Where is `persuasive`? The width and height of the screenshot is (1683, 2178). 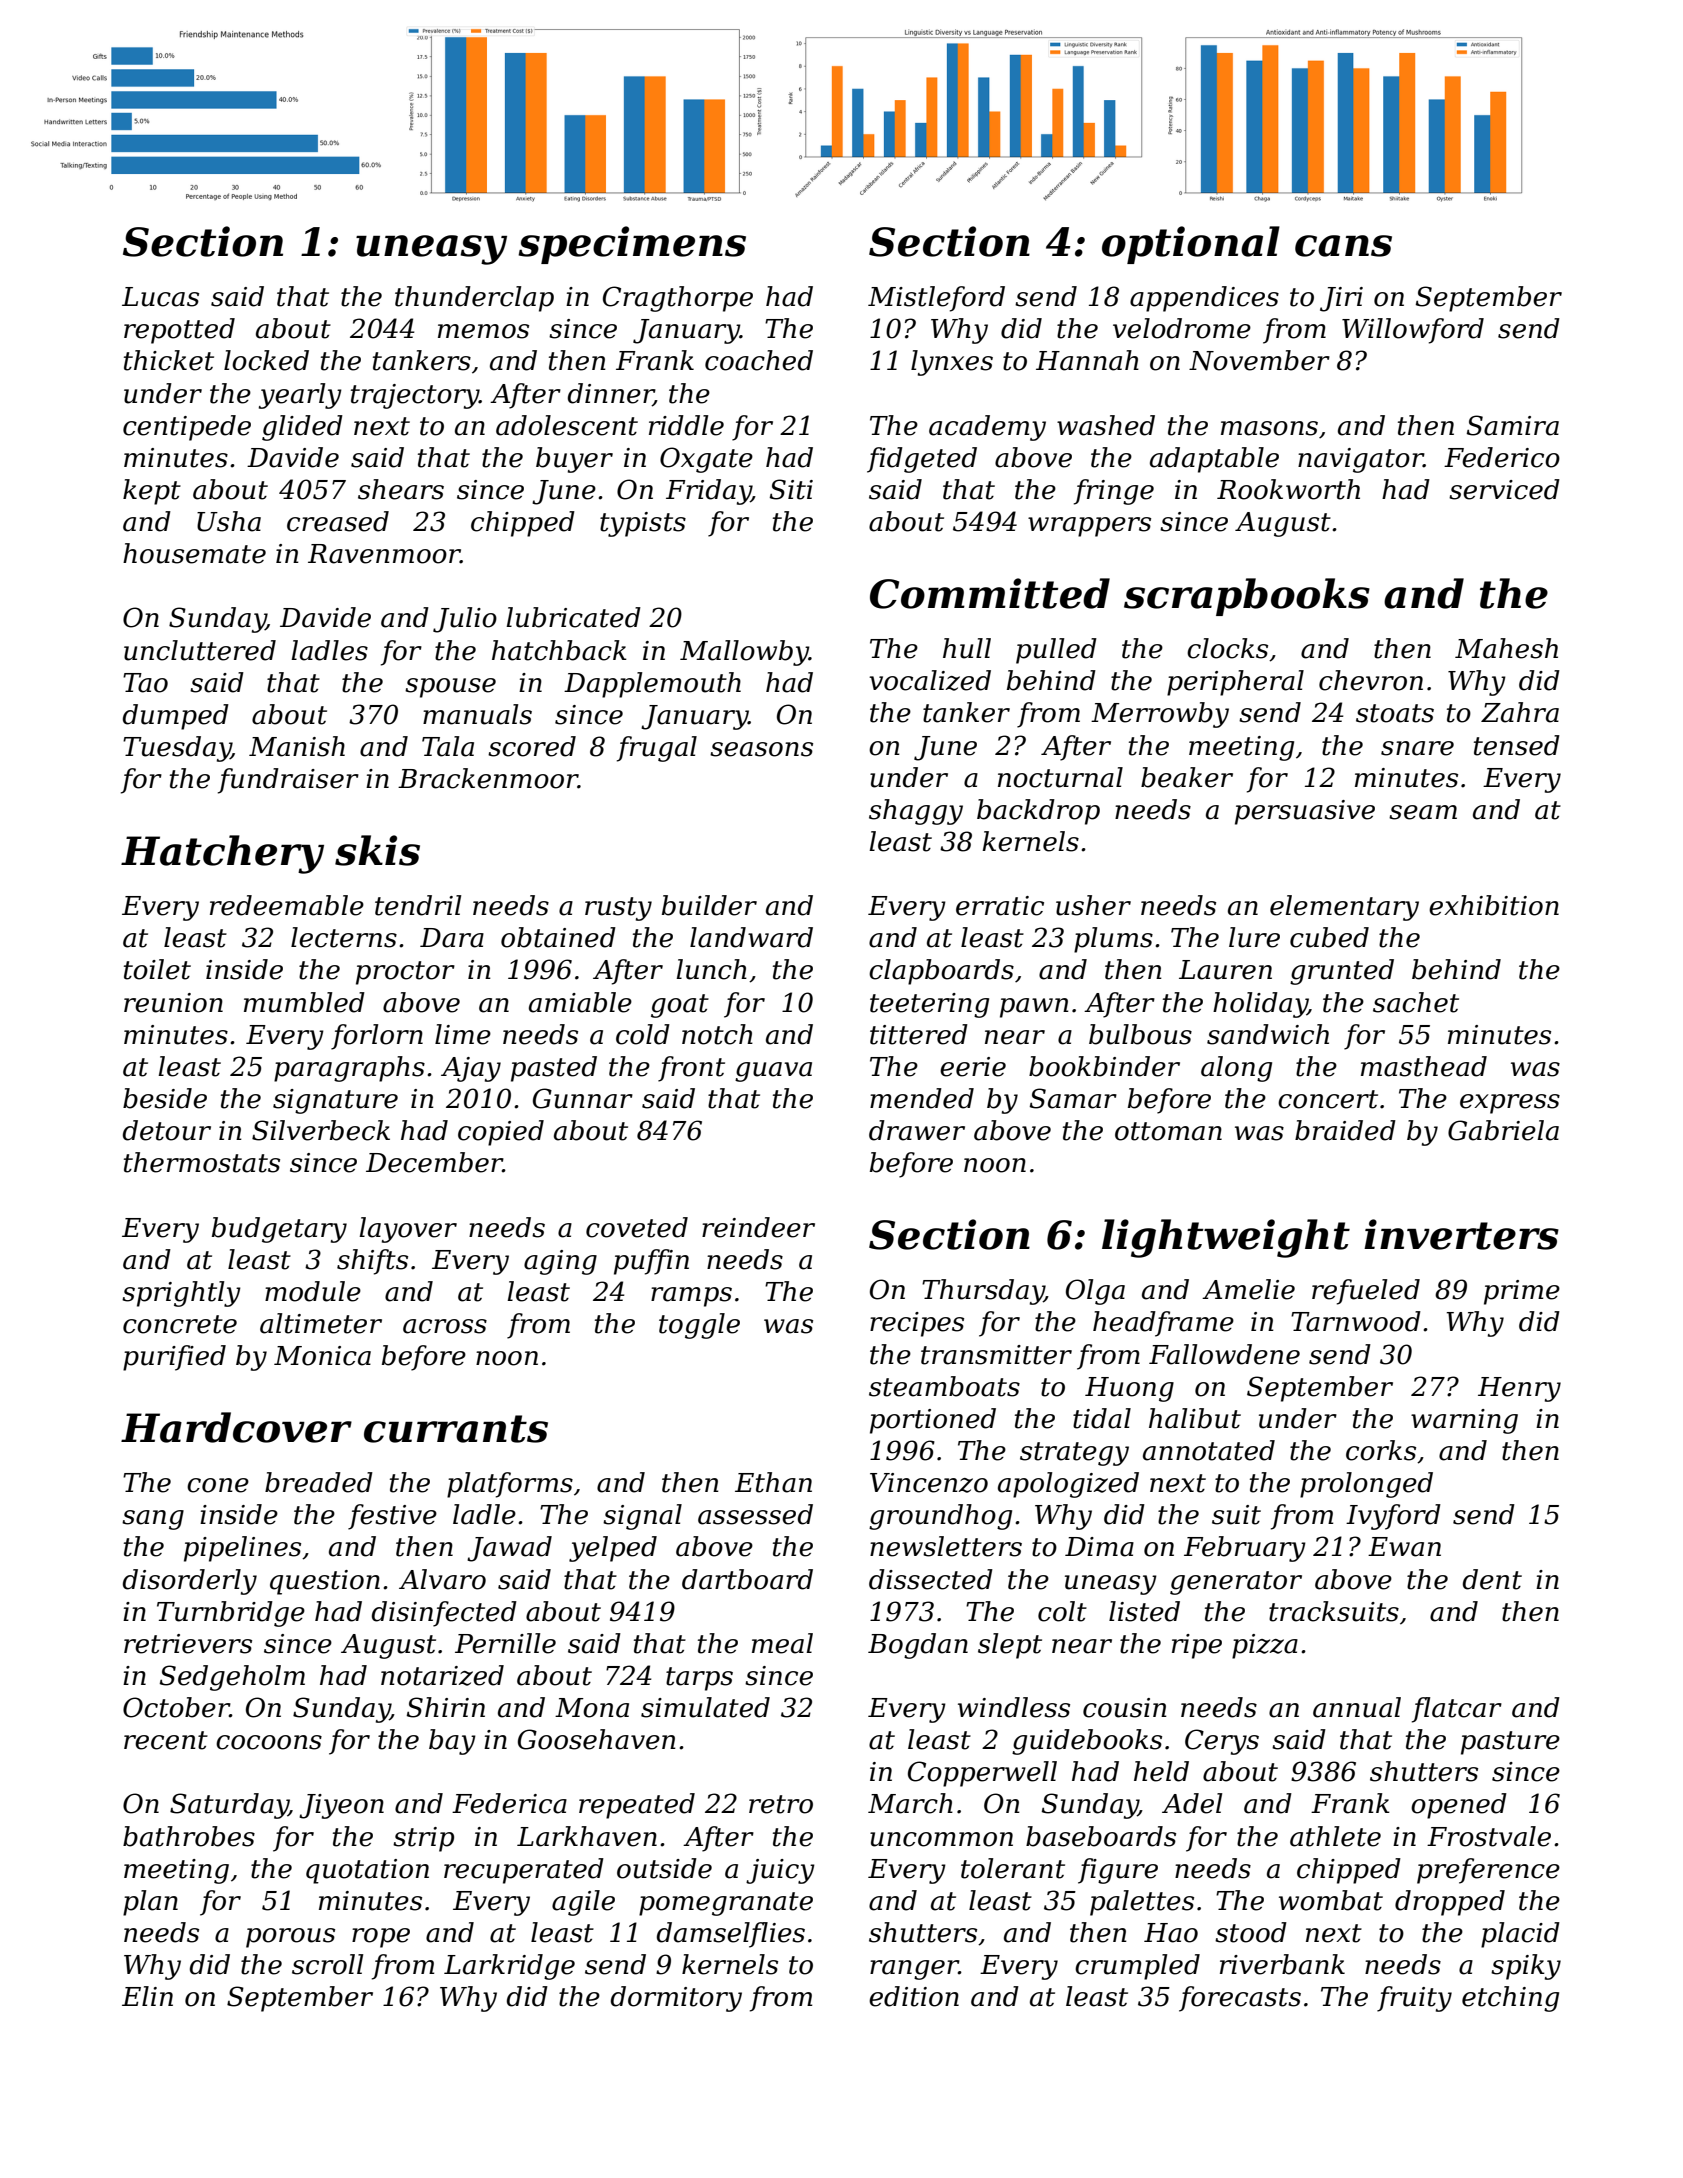
persuasive is located at coordinates (1305, 812).
